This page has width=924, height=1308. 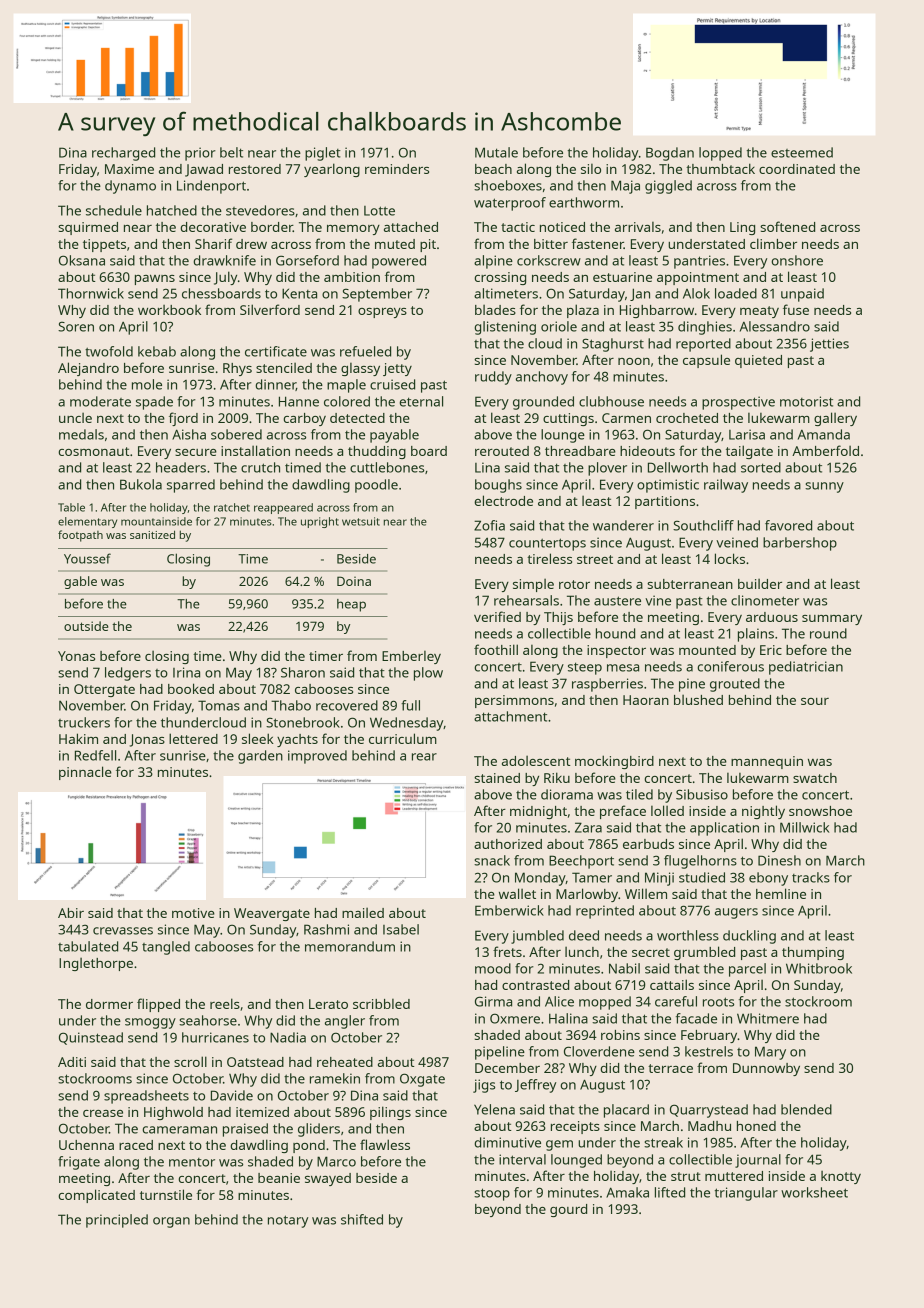 What do you see at coordinates (362, 1219) in the page?
I see `shifted` at bounding box center [362, 1219].
